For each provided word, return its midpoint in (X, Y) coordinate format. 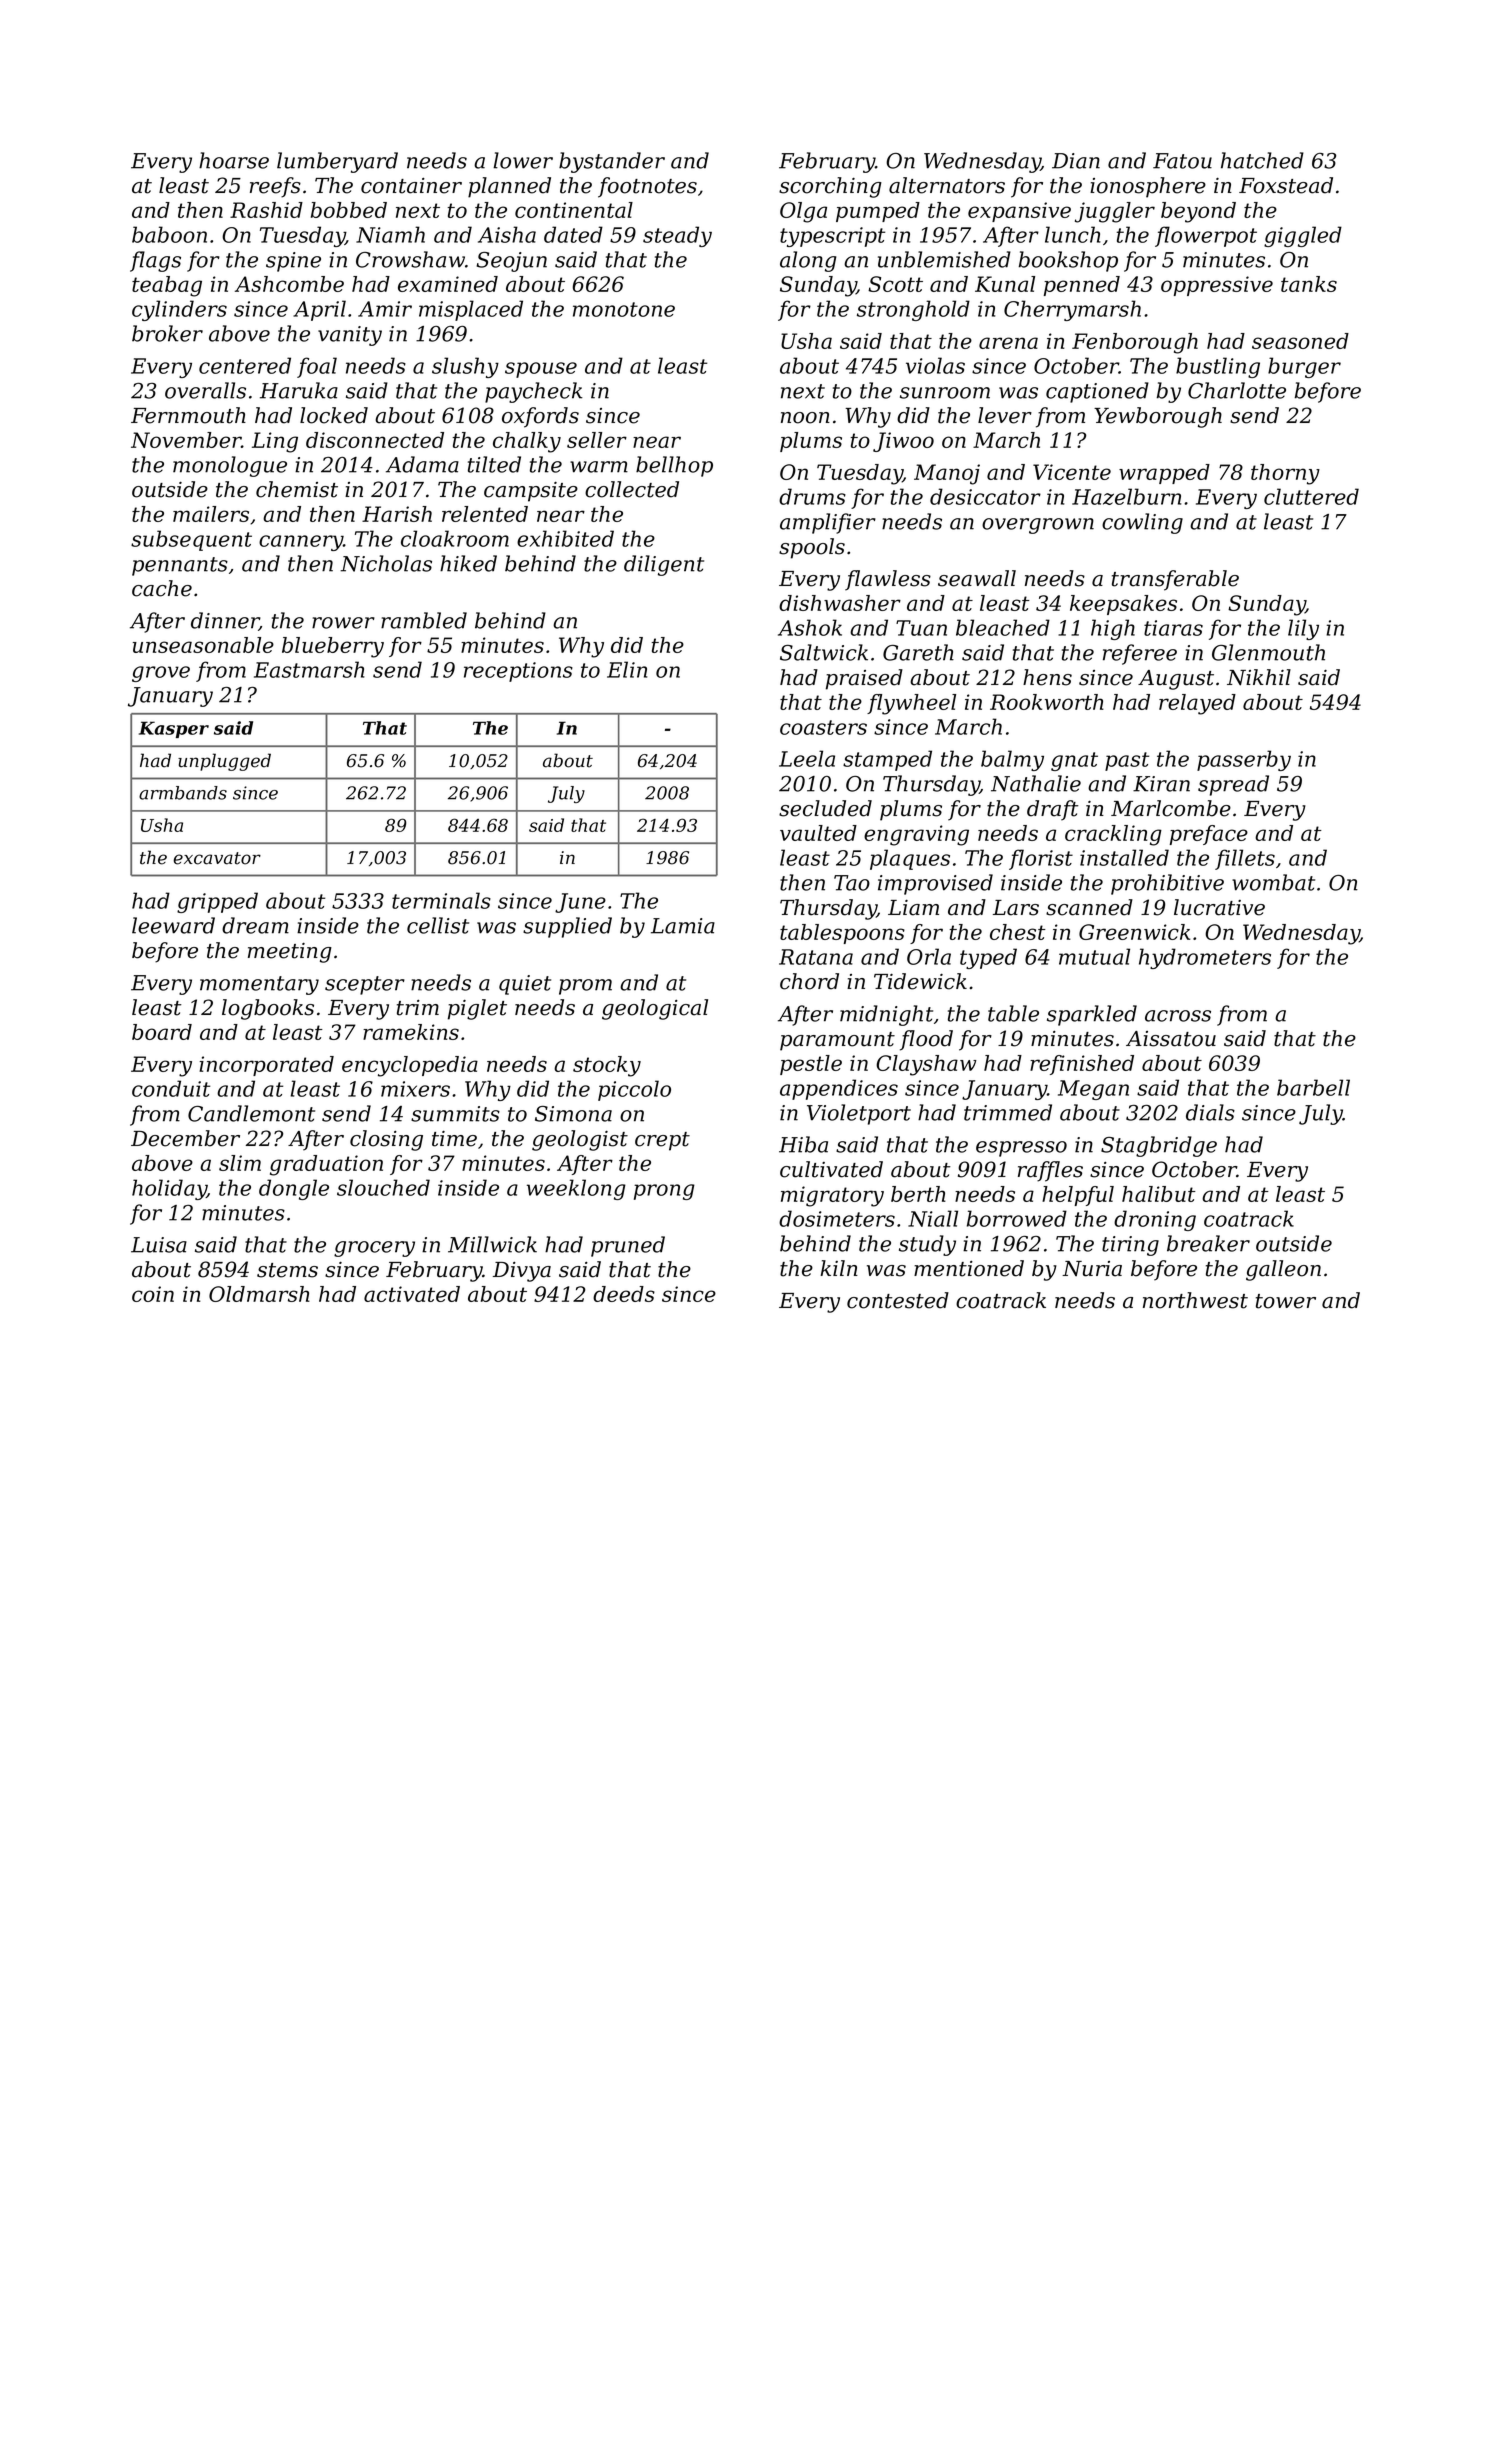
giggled (1303, 236)
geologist (580, 1140)
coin (153, 1294)
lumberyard (337, 162)
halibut (1159, 1194)
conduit (171, 1088)
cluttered (1311, 496)
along (808, 261)
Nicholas (386, 563)
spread (1233, 785)
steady (677, 236)
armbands (183, 793)
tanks (1309, 284)
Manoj (947, 474)
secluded (825, 808)
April (319, 310)
